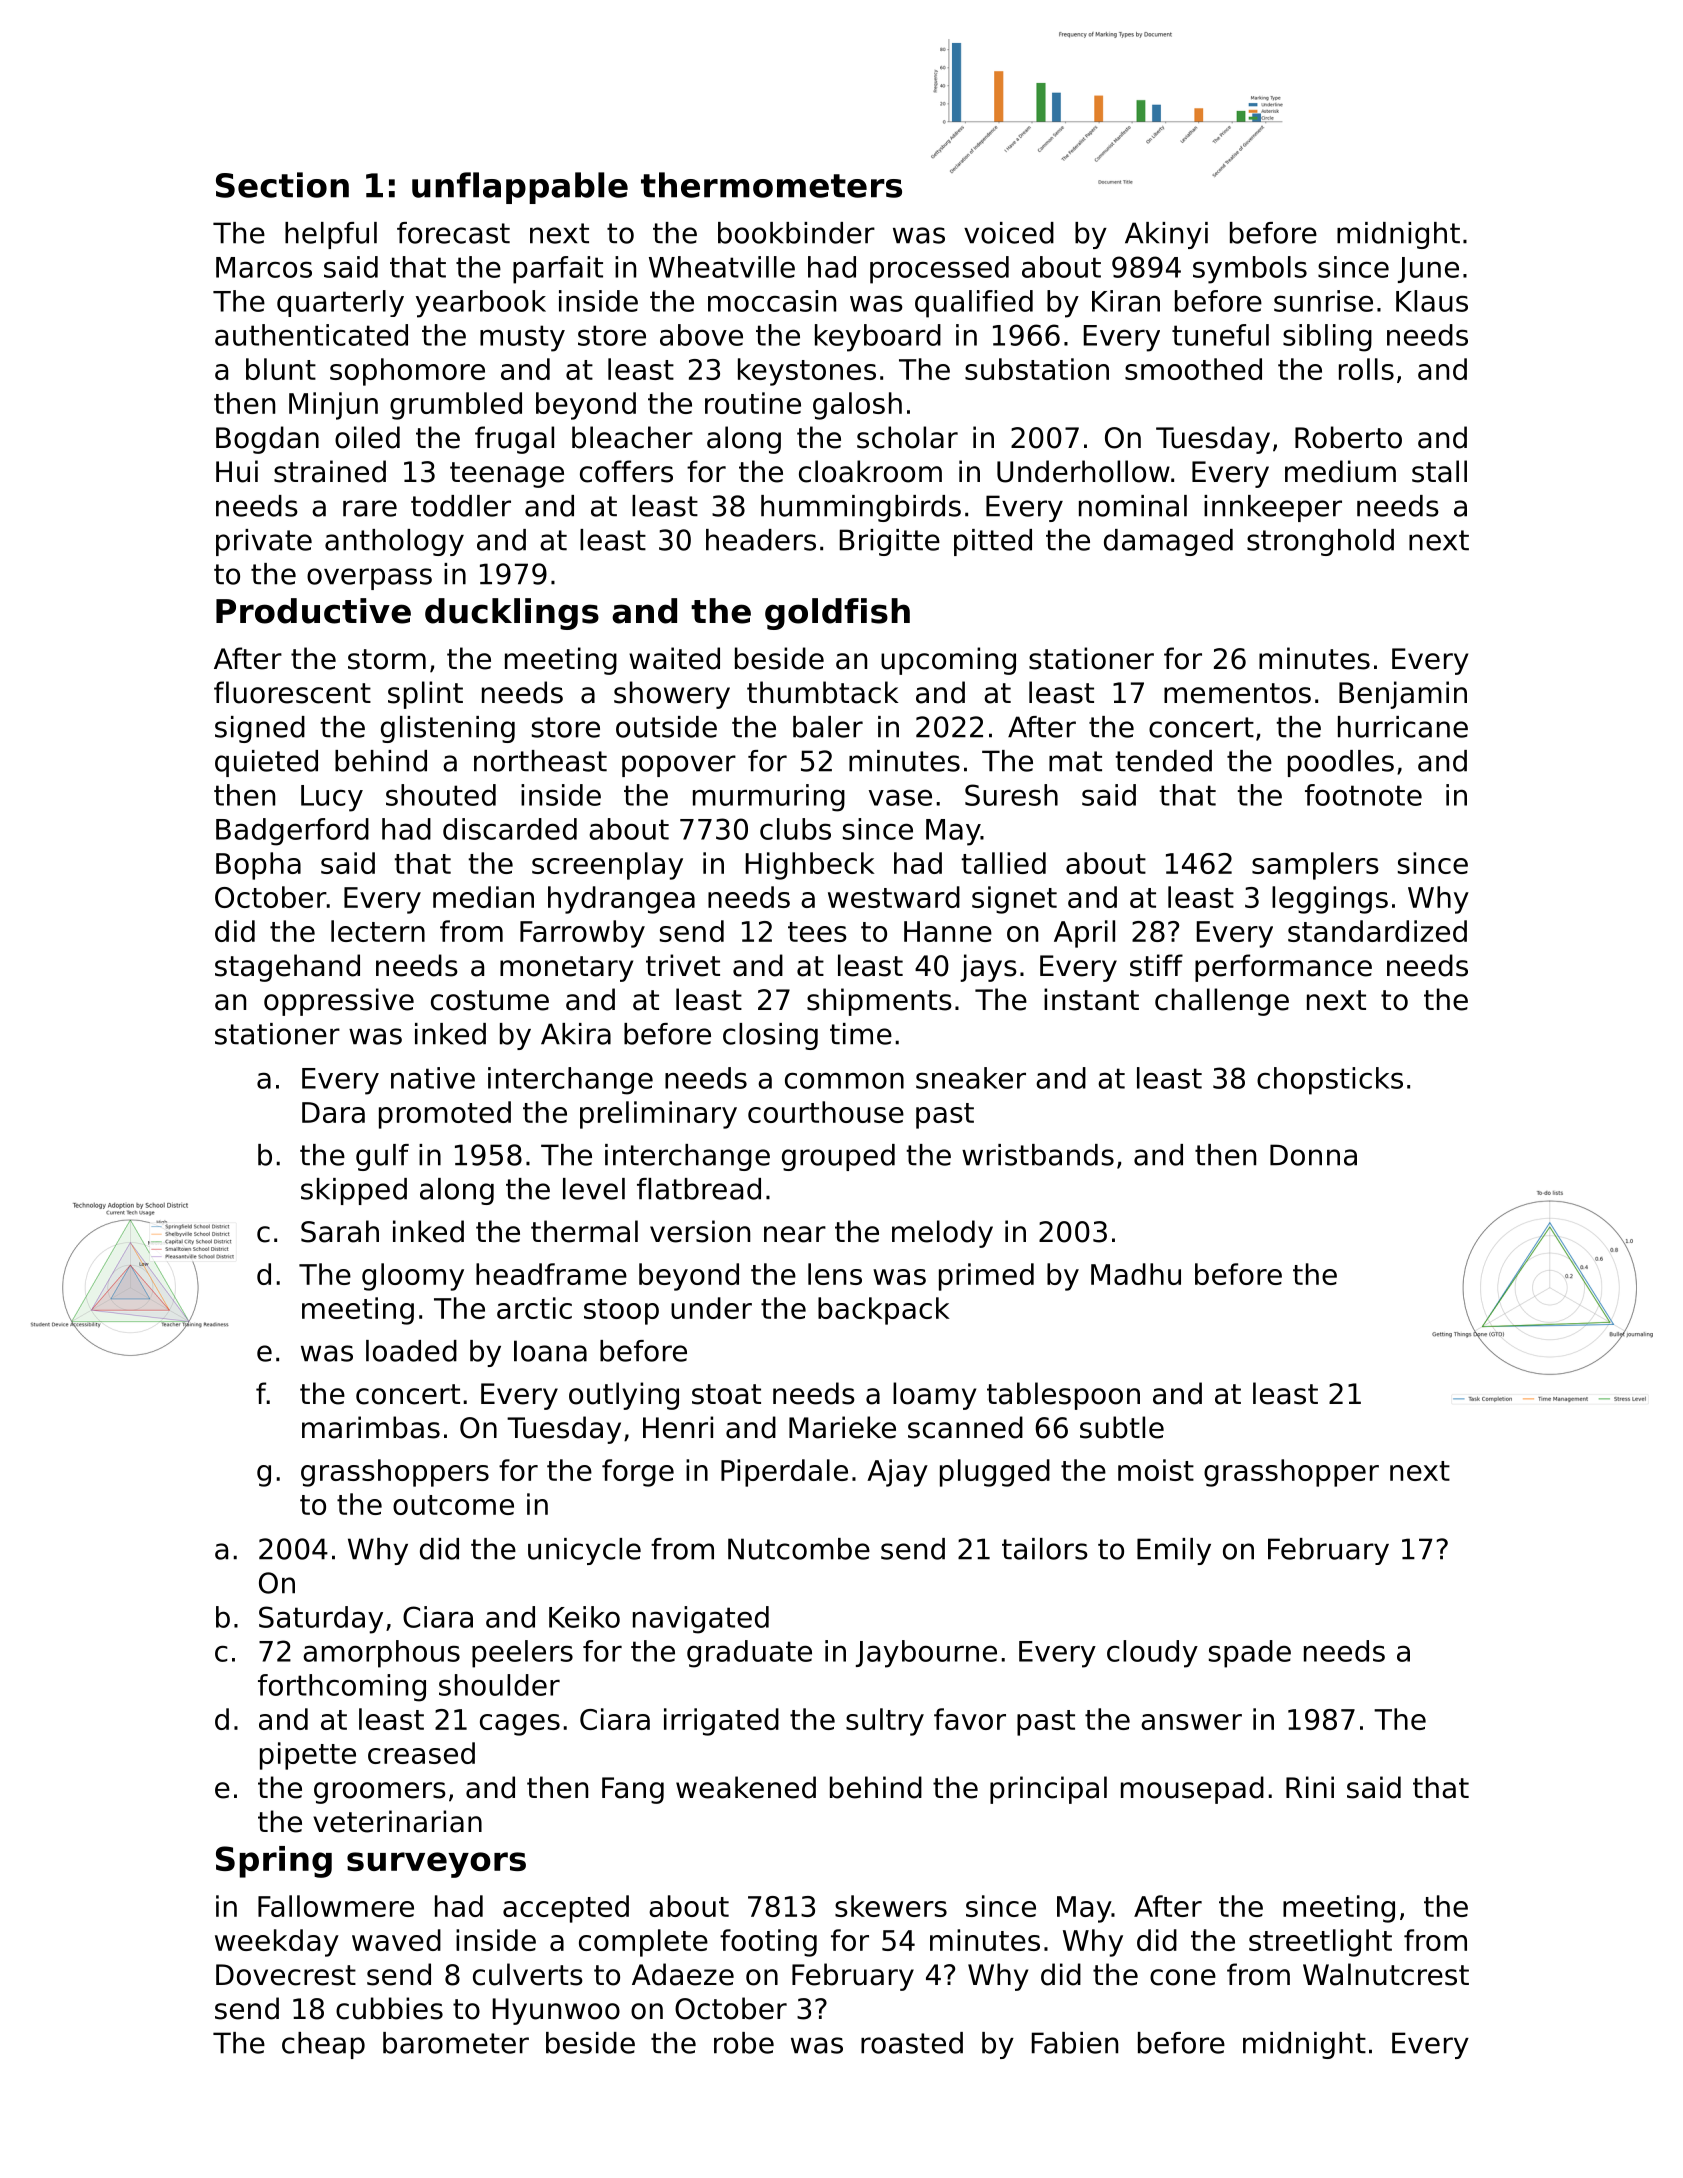  I want to click on barometer, so click(456, 2043).
